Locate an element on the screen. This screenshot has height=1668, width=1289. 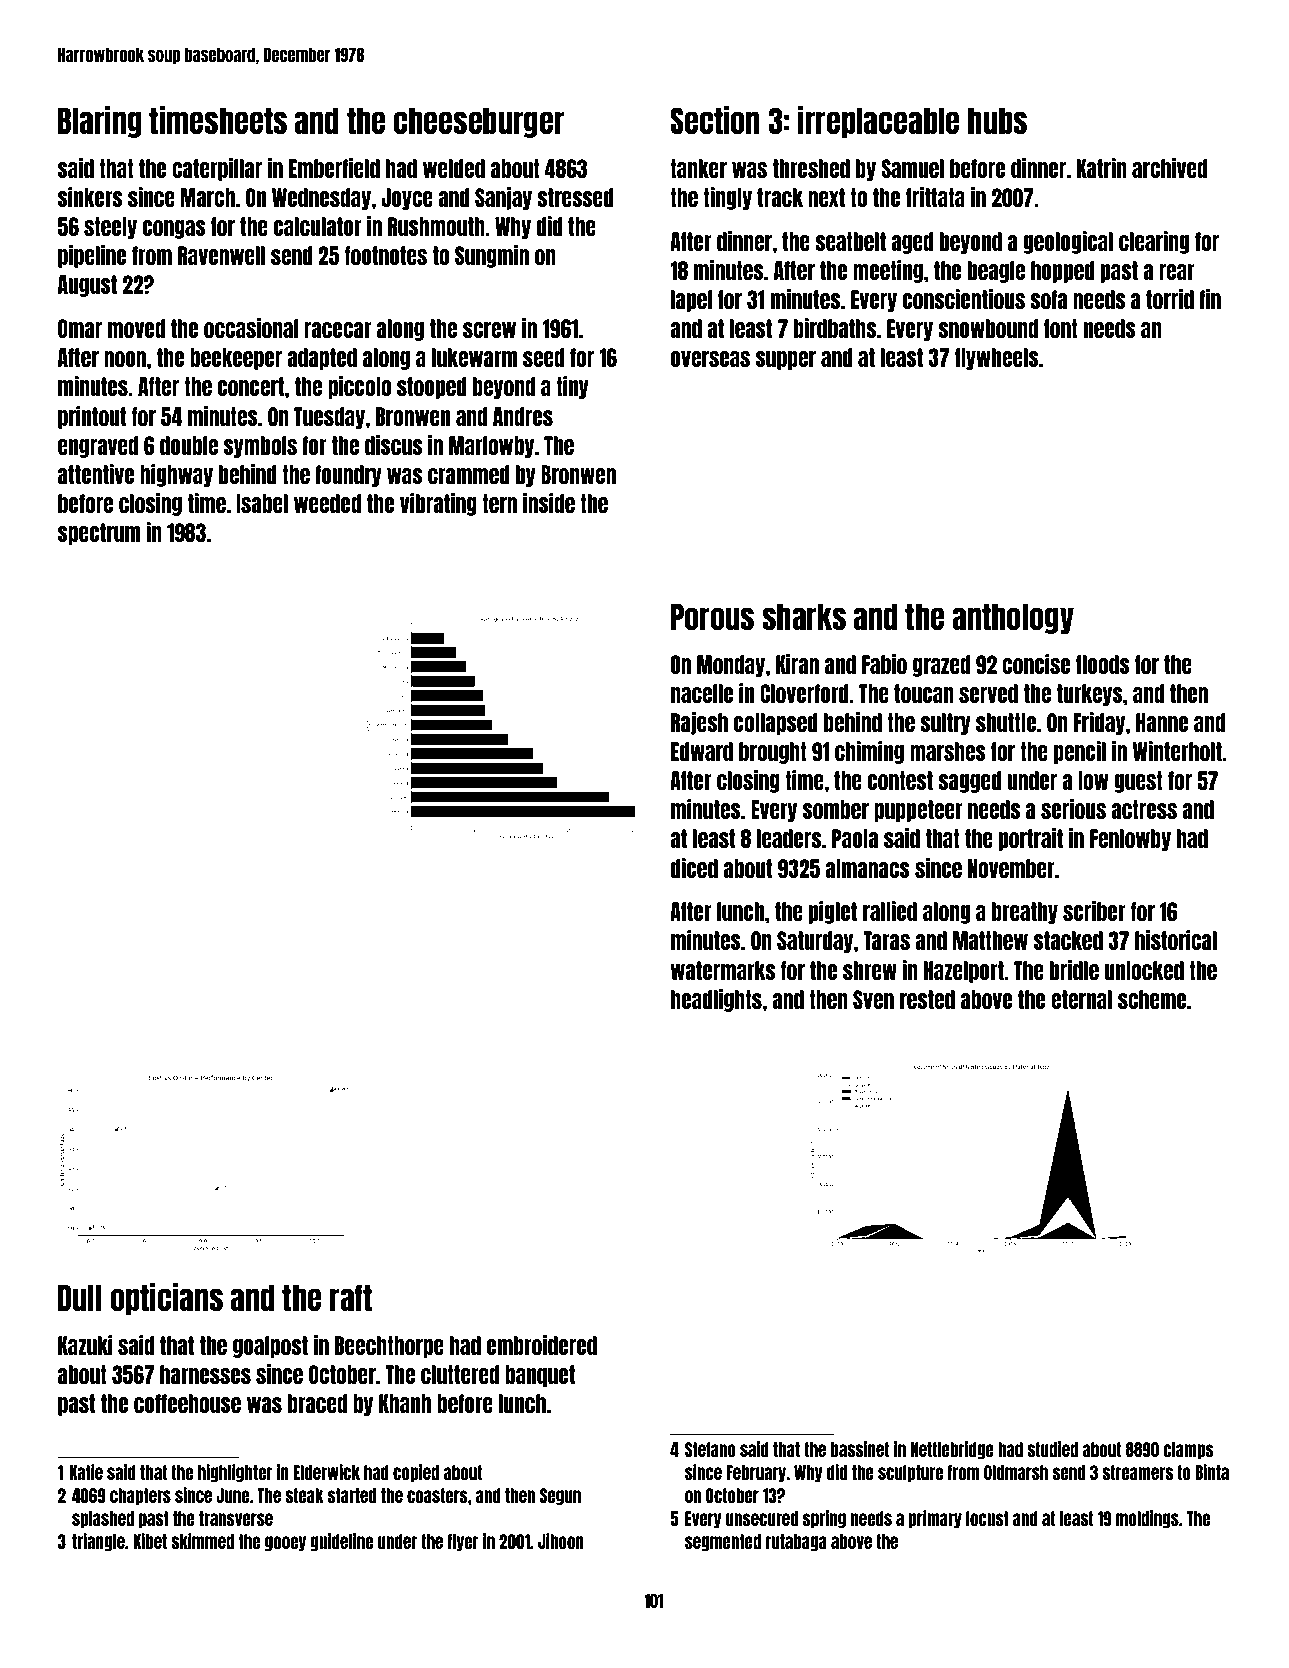
headlights is located at coordinates (716, 1000).
